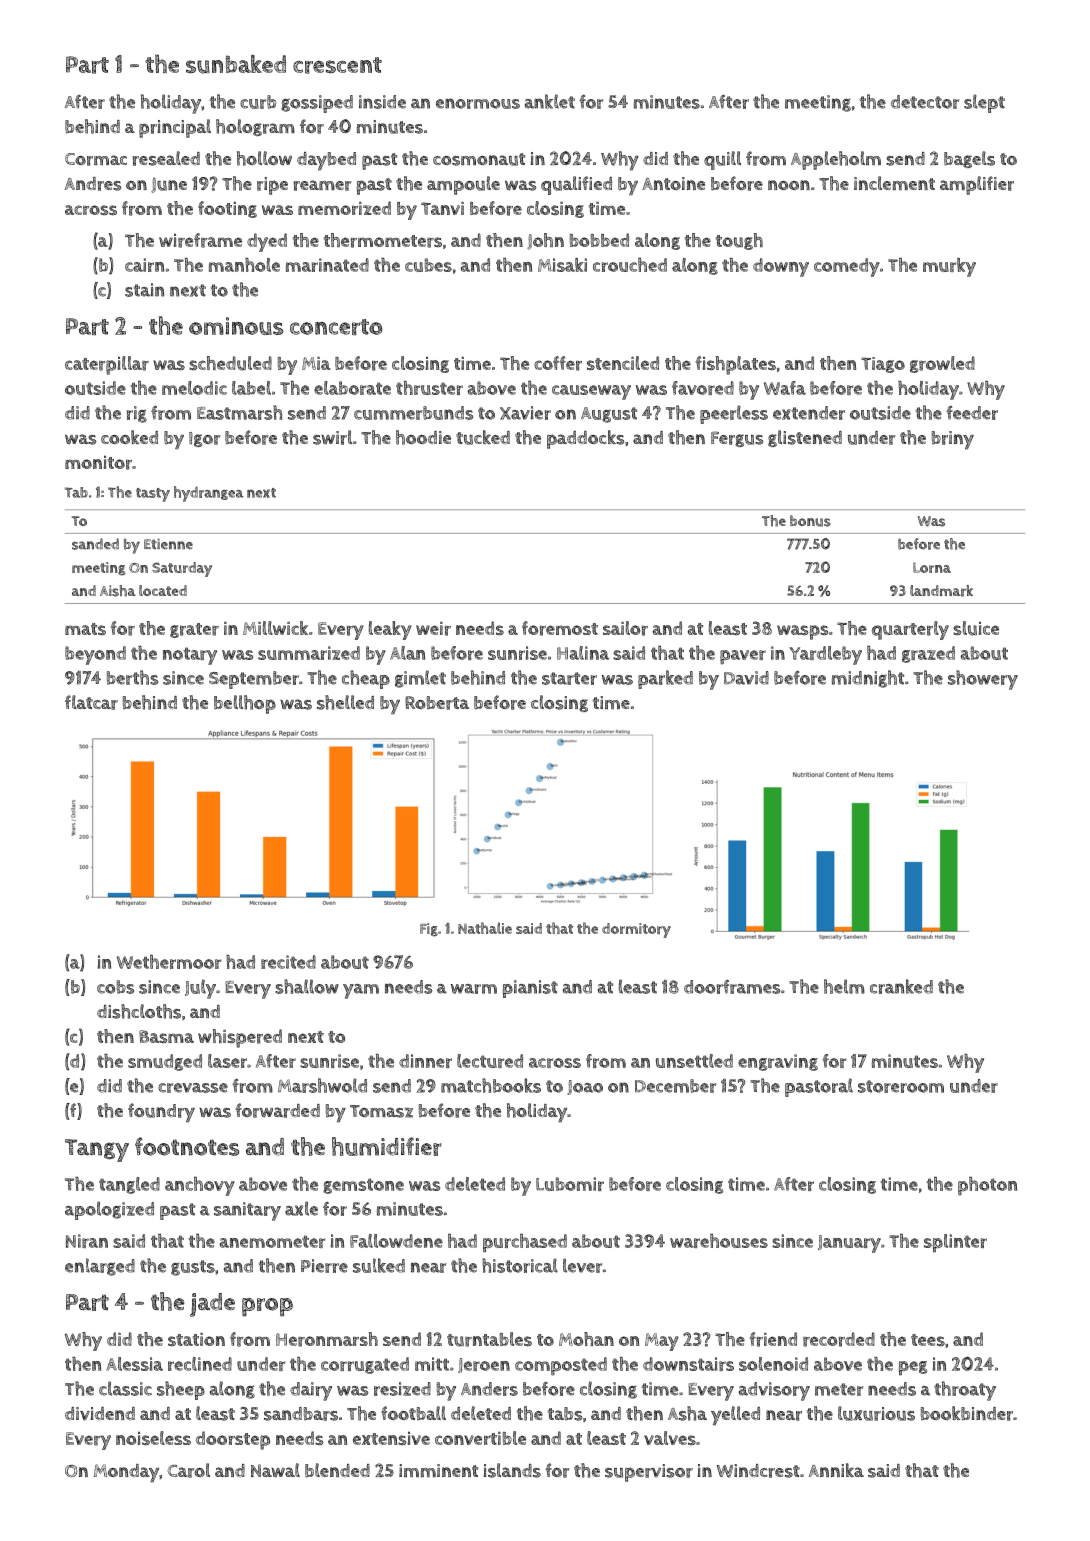  What do you see at coordinates (134, 1364) in the screenshot?
I see `Alessia` at bounding box center [134, 1364].
